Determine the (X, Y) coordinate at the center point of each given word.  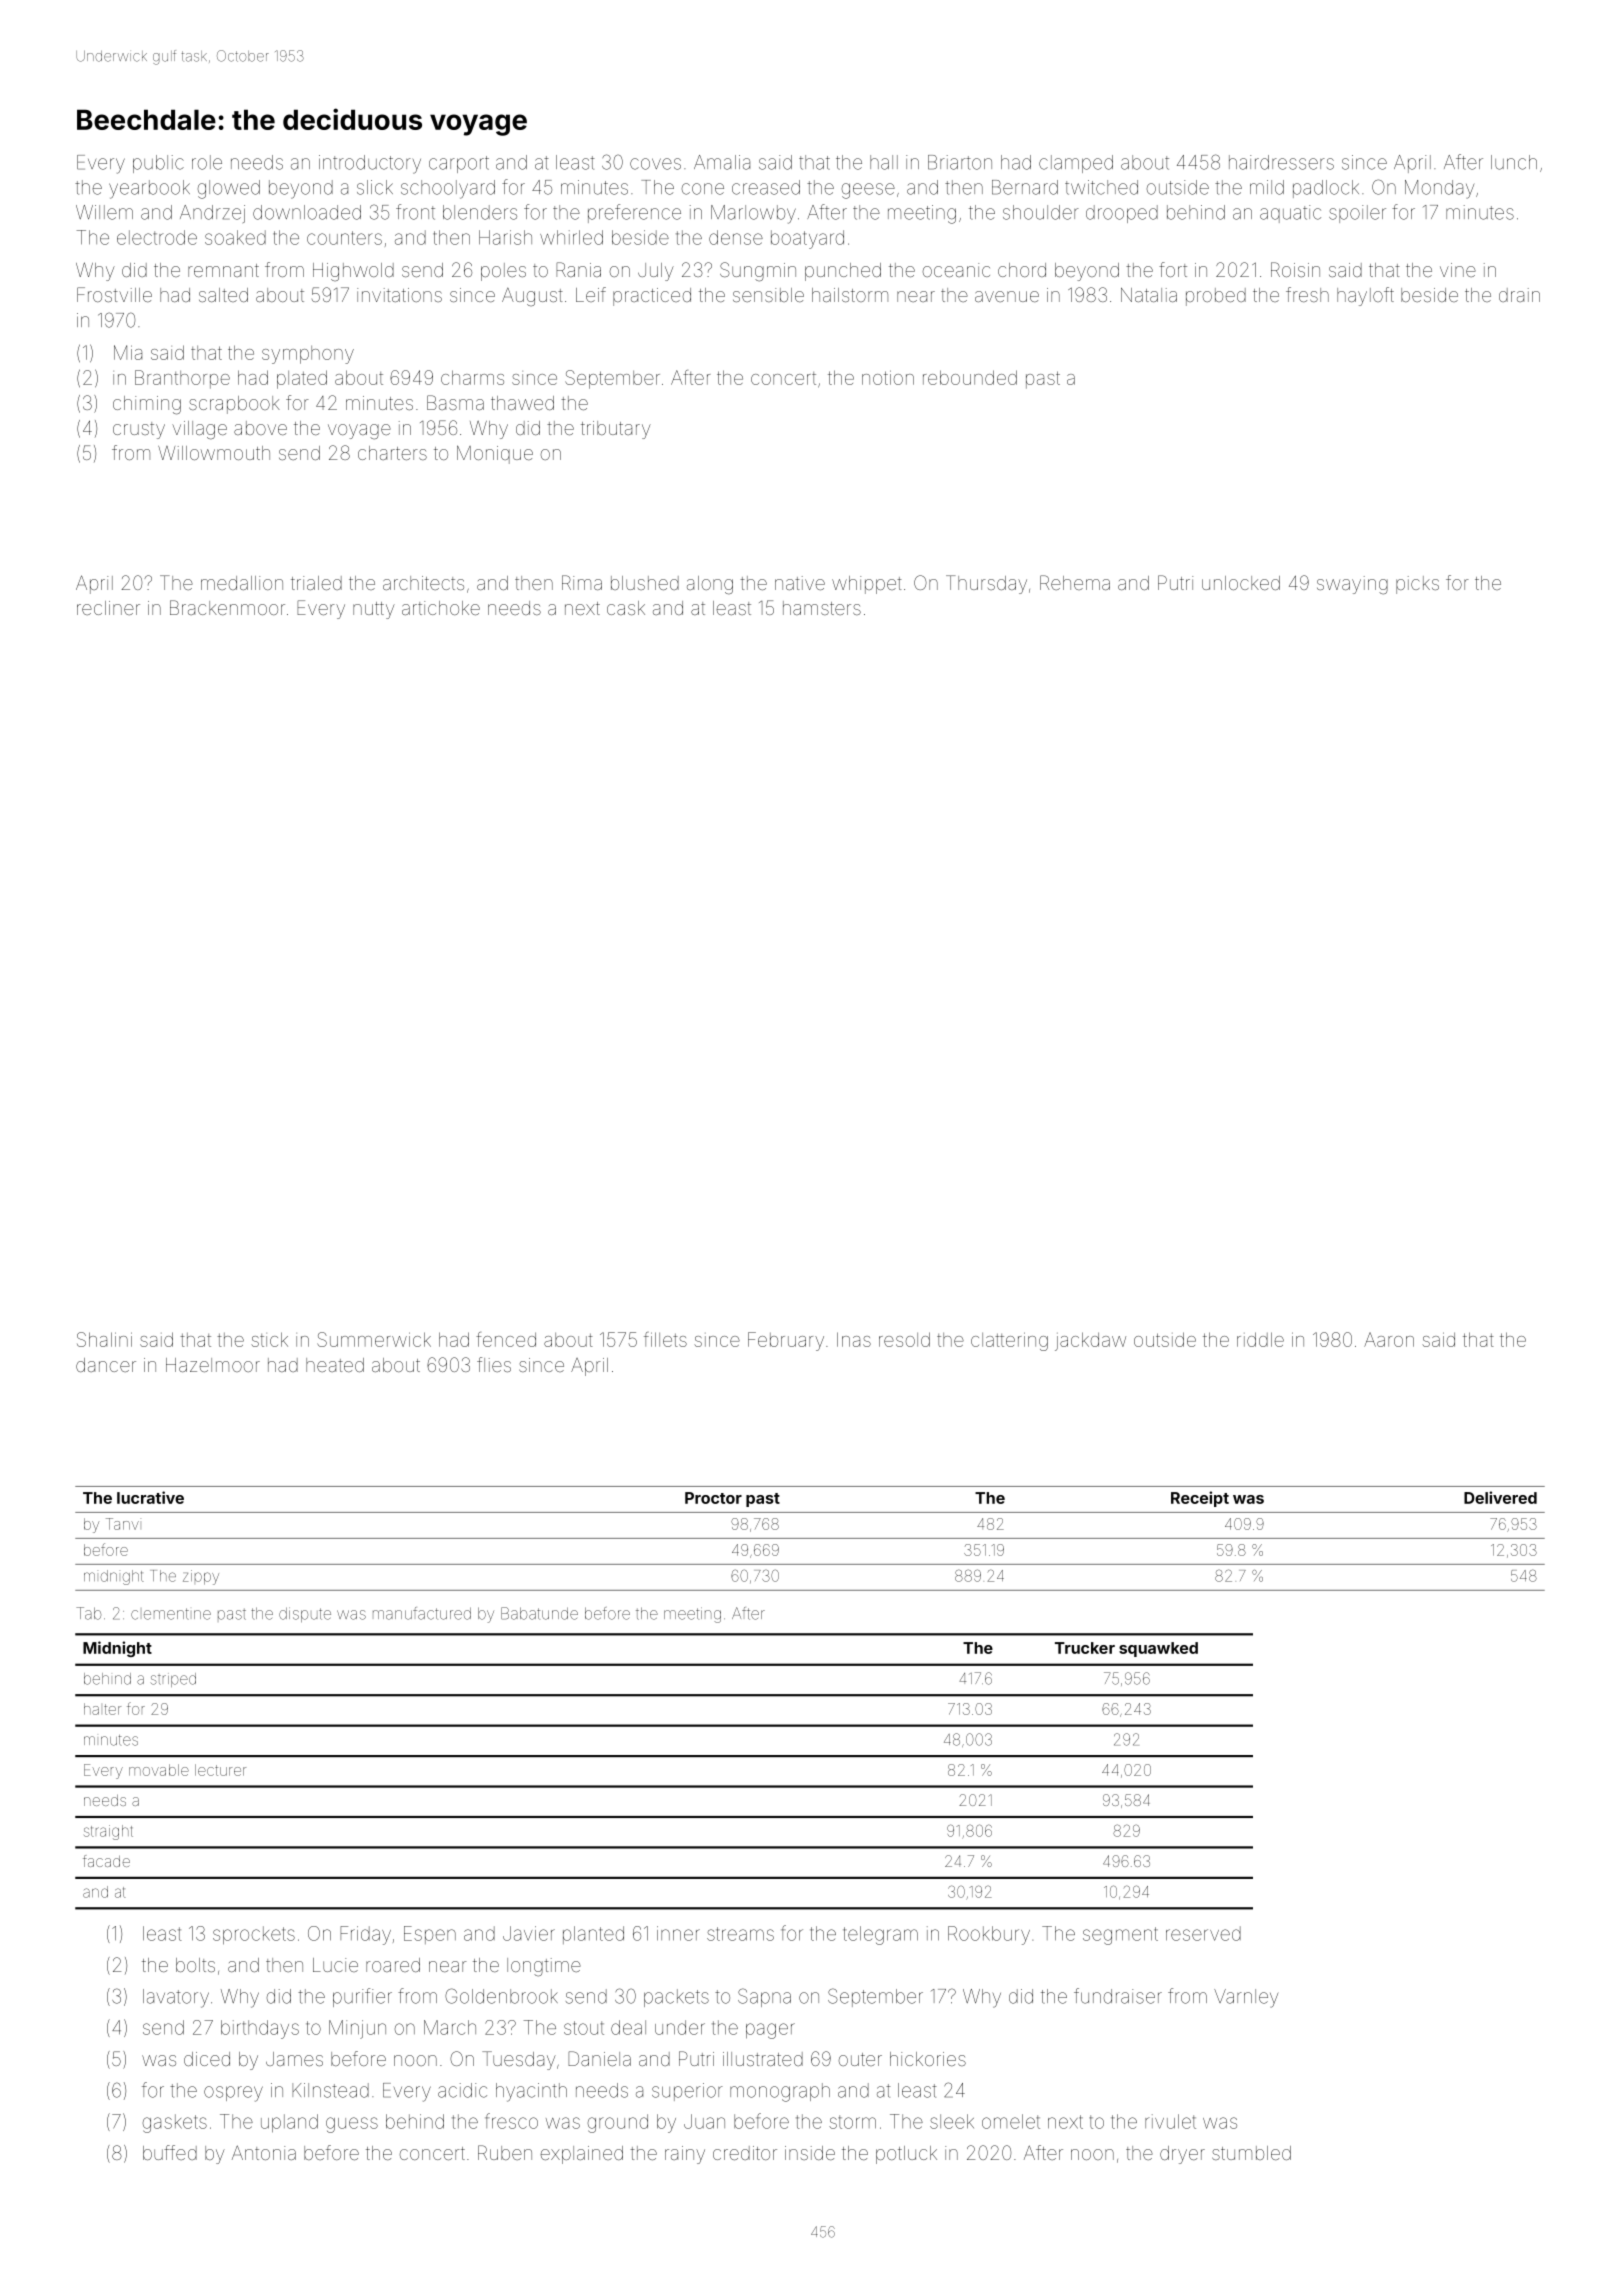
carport (459, 164)
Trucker (1085, 1648)
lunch (1514, 162)
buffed (170, 2152)
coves (655, 164)
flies (494, 1364)
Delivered (1500, 1497)
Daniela (599, 2058)
